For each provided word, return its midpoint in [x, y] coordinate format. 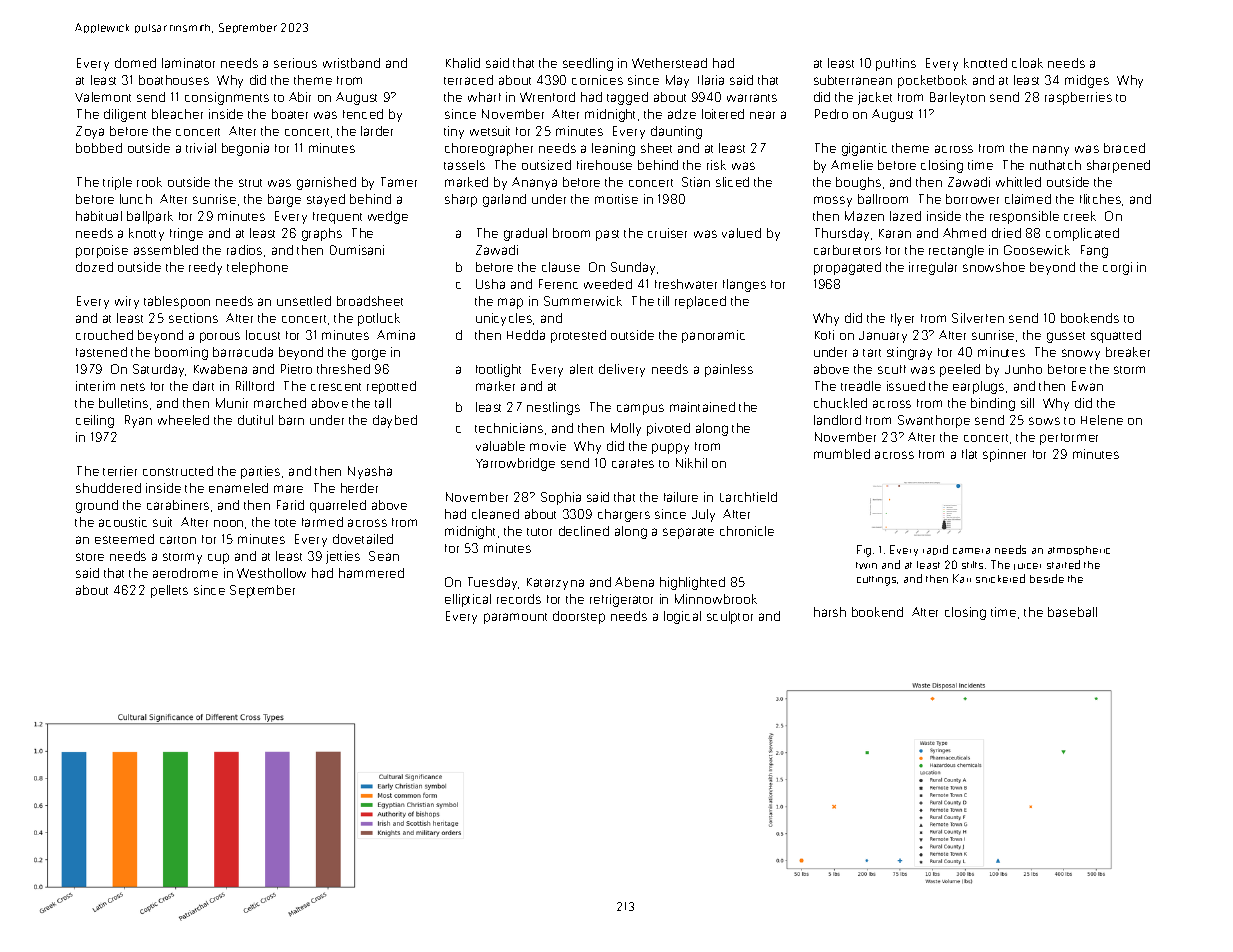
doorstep [579, 617]
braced [1124, 148]
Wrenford [547, 97]
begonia [245, 149]
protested [578, 336]
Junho [1023, 369]
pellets [169, 591]
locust [263, 335]
